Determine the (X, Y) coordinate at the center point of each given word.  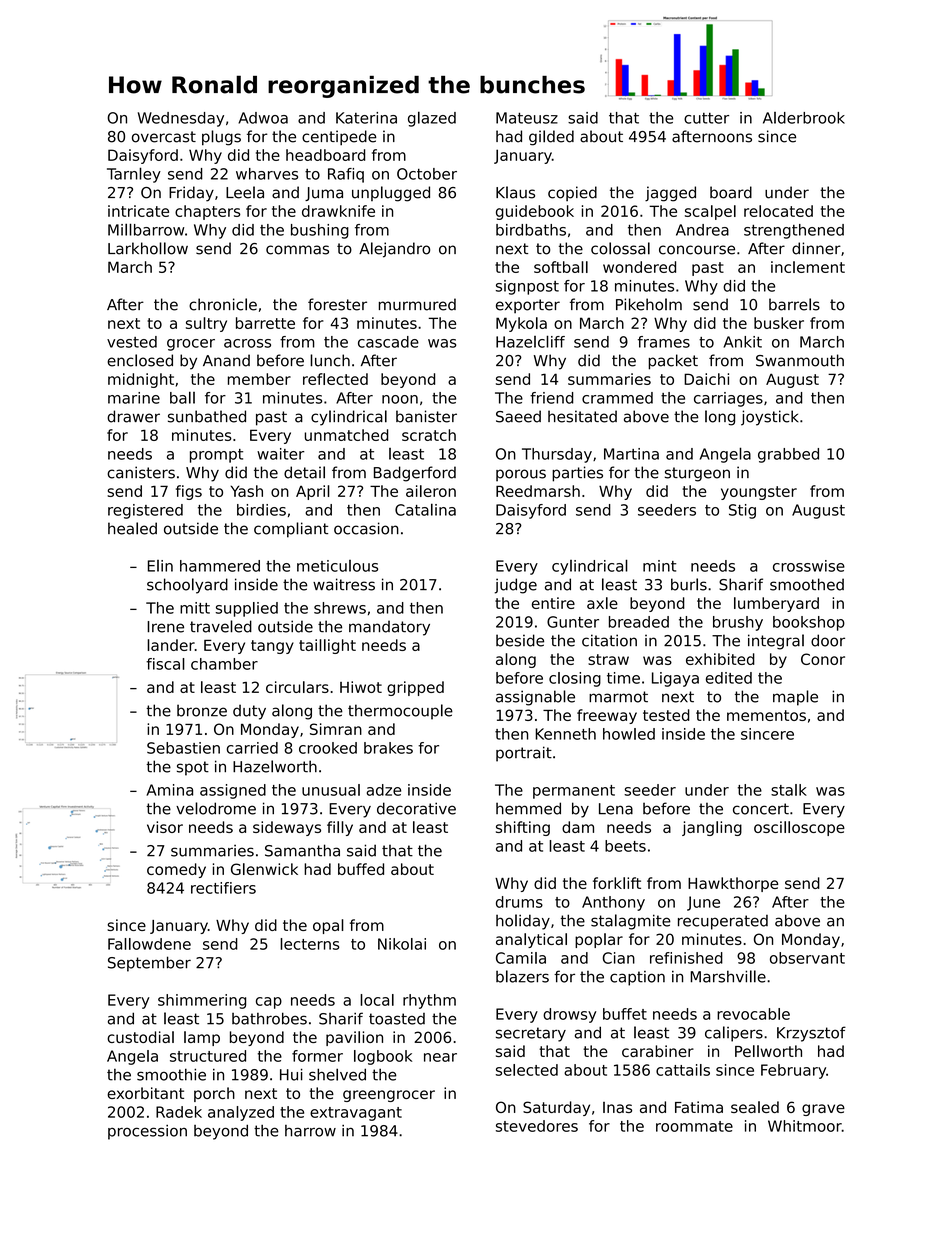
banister (426, 416)
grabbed (788, 455)
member (259, 379)
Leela (245, 192)
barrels (794, 304)
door (828, 640)
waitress (344, 584)
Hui (291, 1074)
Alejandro (394, 250)
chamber (224, 664)
